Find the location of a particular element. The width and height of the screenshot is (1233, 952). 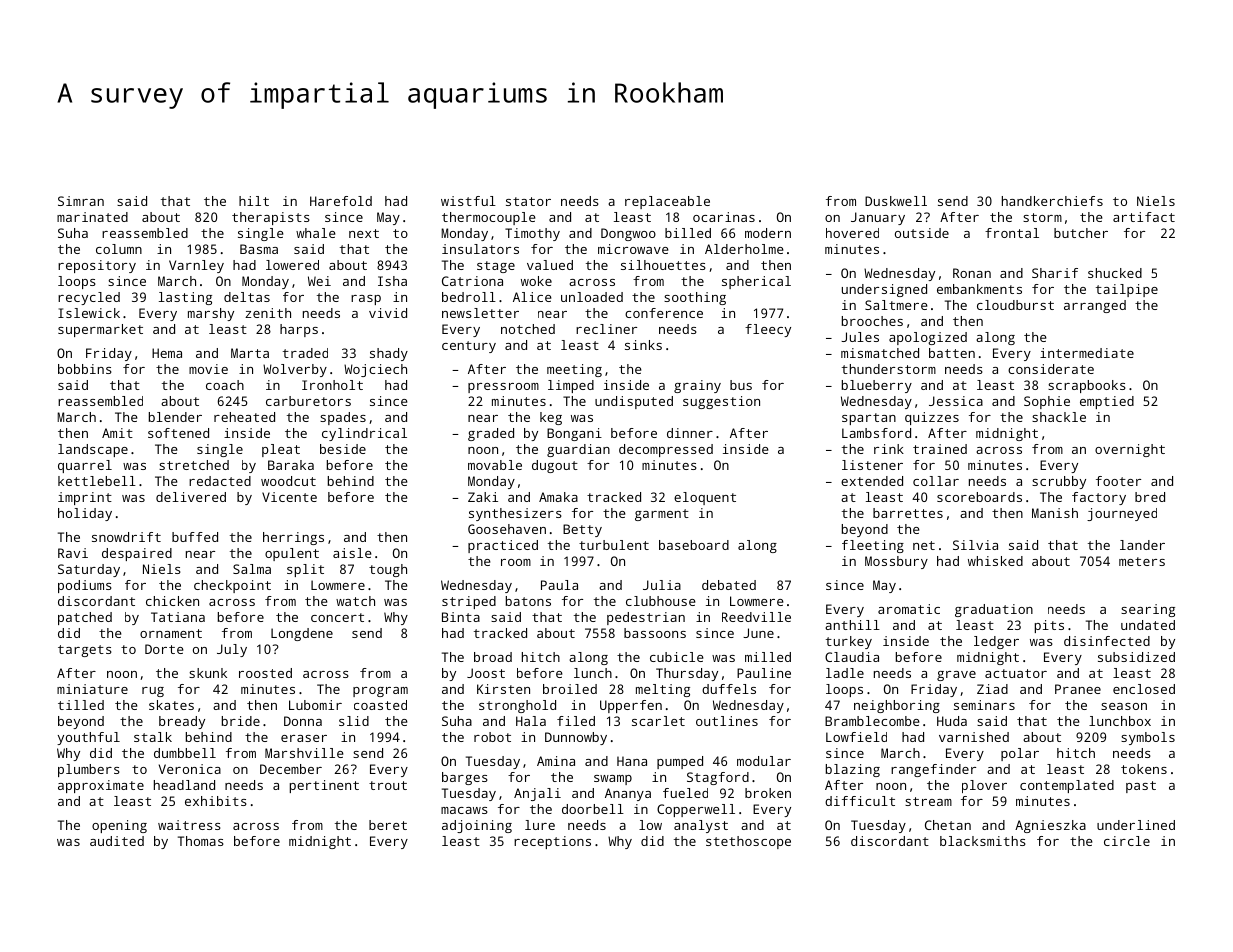

seminars is located at coordinates (984, 705).
